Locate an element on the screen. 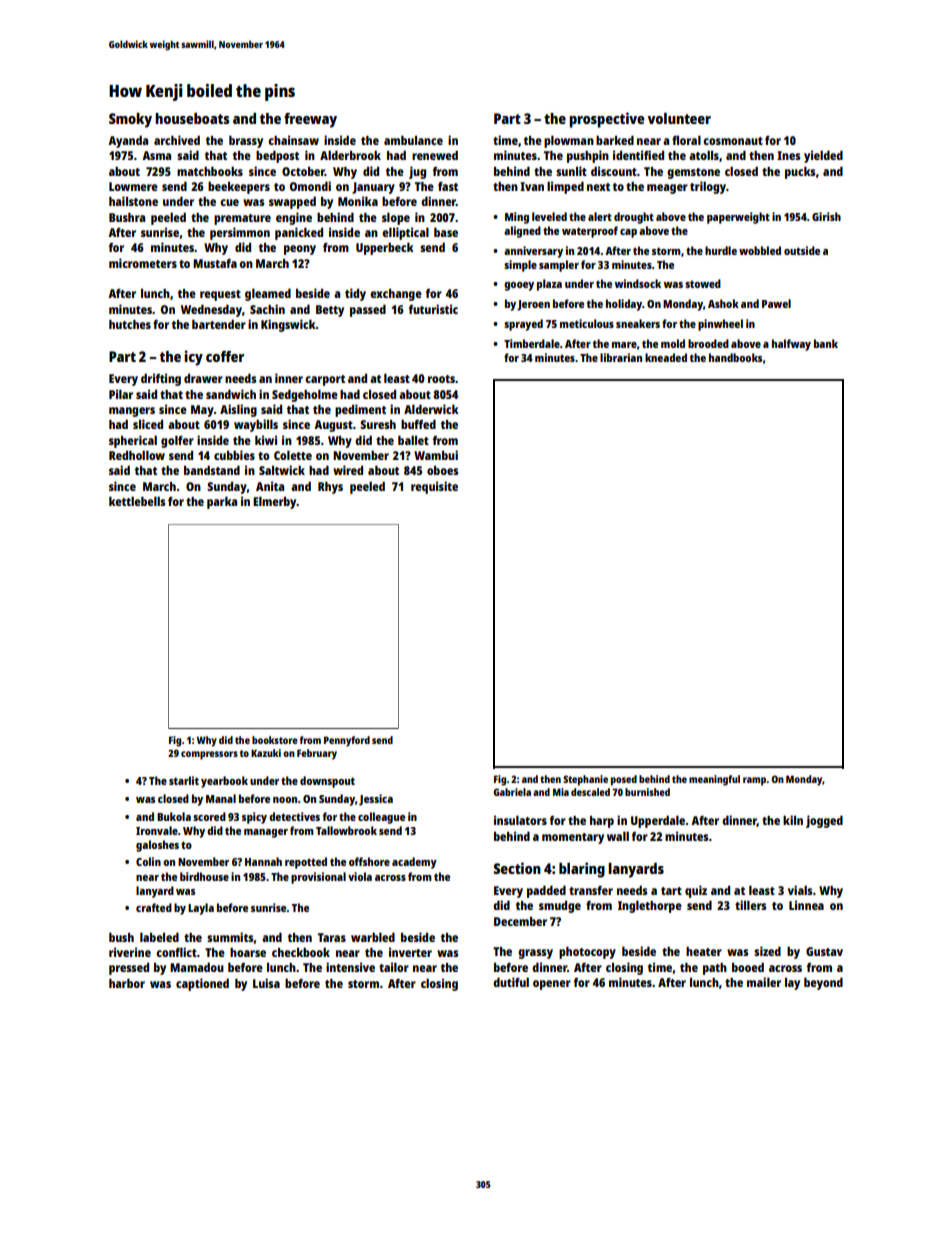  prospective is located at coordinates (606, 120).
